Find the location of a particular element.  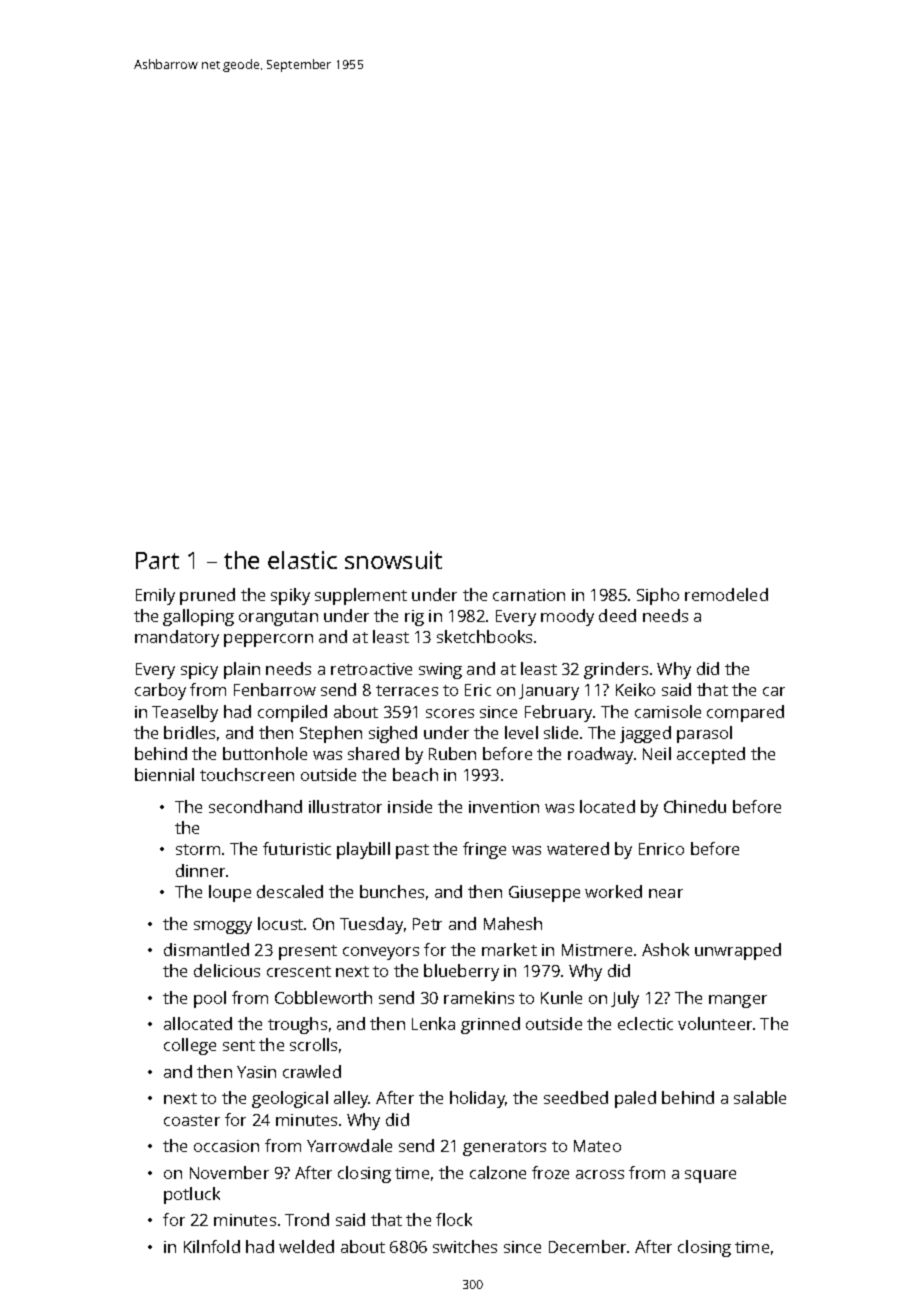

compared is located at coordinates (745, 713).
